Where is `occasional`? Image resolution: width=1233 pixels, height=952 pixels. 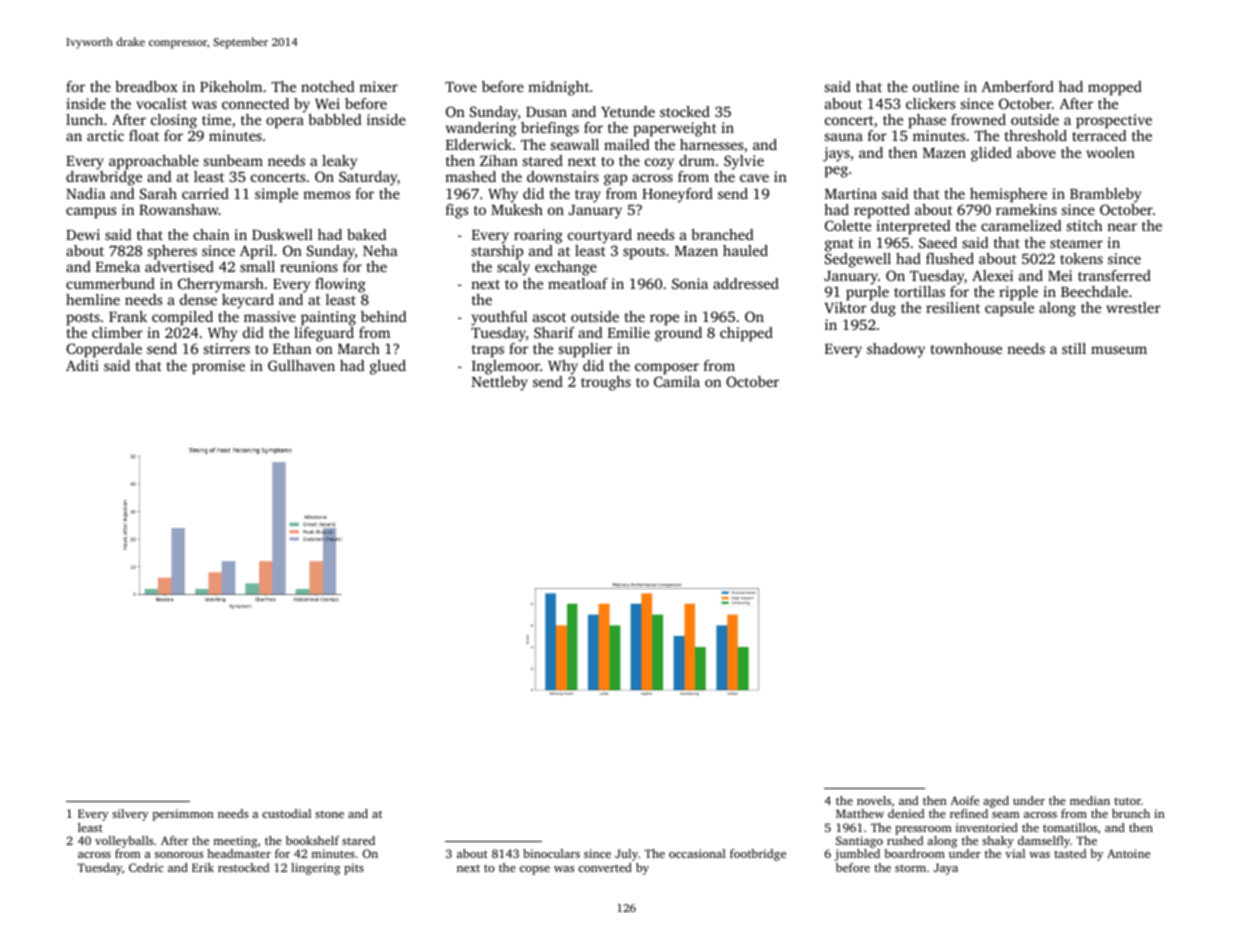 occasional is located at coordinates (697, 853).
